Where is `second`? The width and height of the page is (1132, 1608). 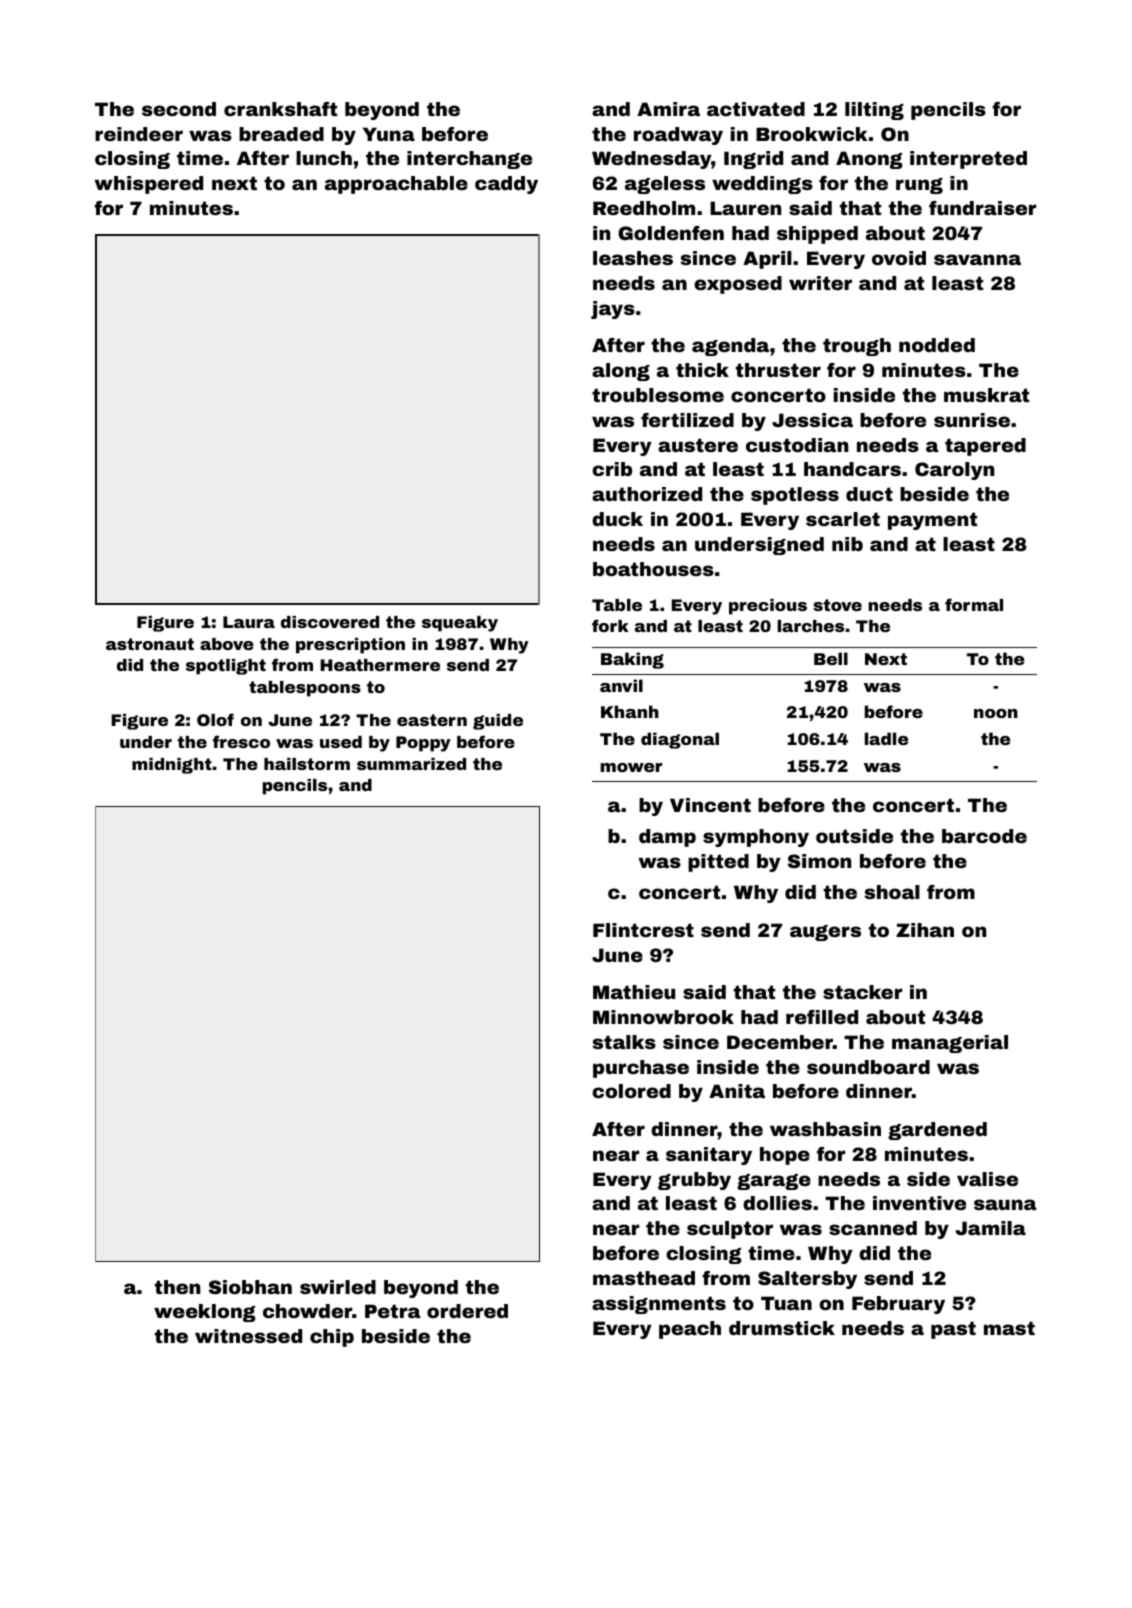
second is located at coordinates (179, 109).
